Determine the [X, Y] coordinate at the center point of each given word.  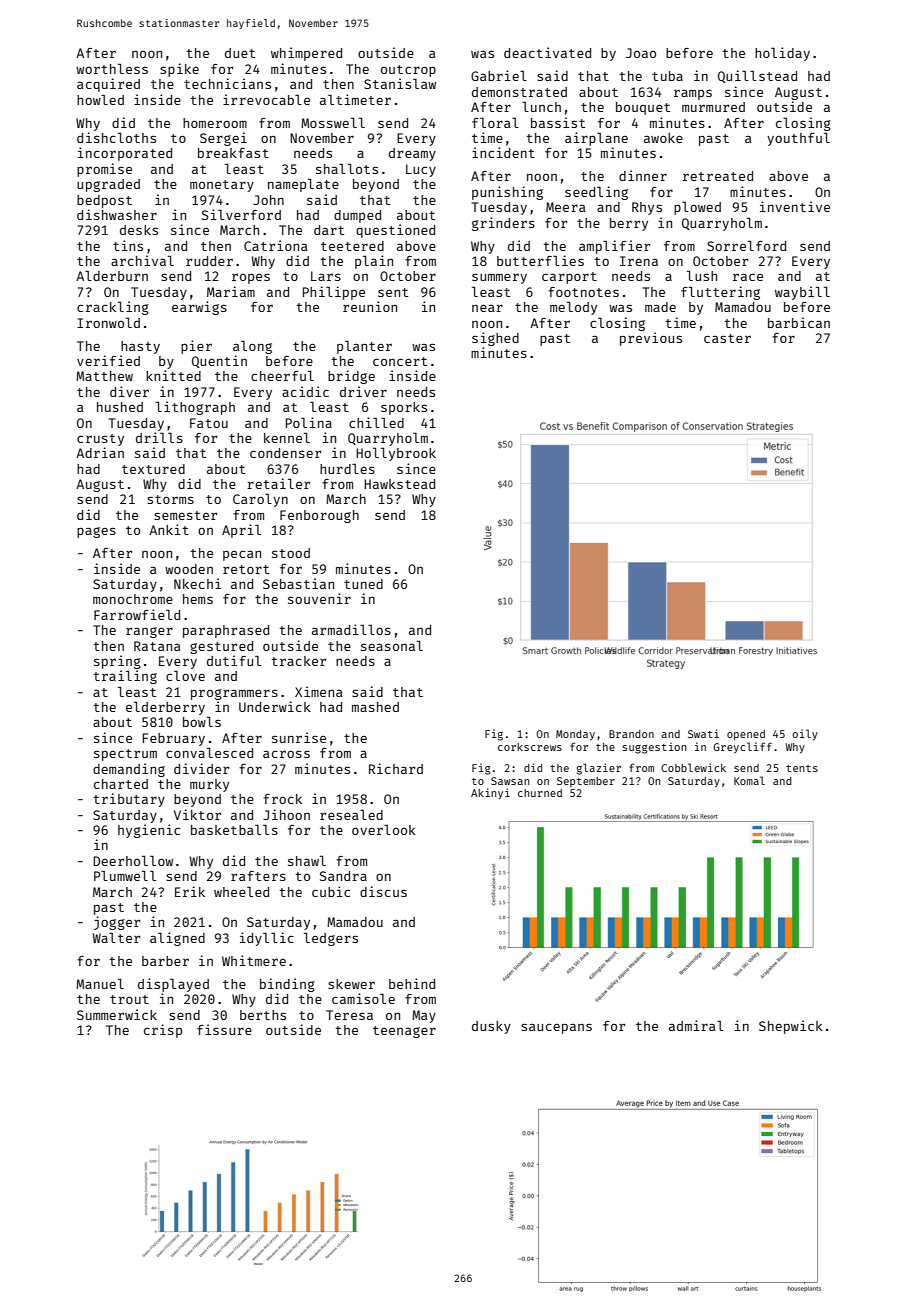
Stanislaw [400, 83]
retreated [718, 176]
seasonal [392, 645]
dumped [357, 216]
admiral [696, 1025]
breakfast [233, 153]
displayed [173, 985]
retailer [278, 483]
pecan [242, 556]
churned [540, 793]
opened [746, 735]
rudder [209, 261]
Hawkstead [399, 484]
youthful [798, 139]
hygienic [149, 831]
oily [805, 734]
